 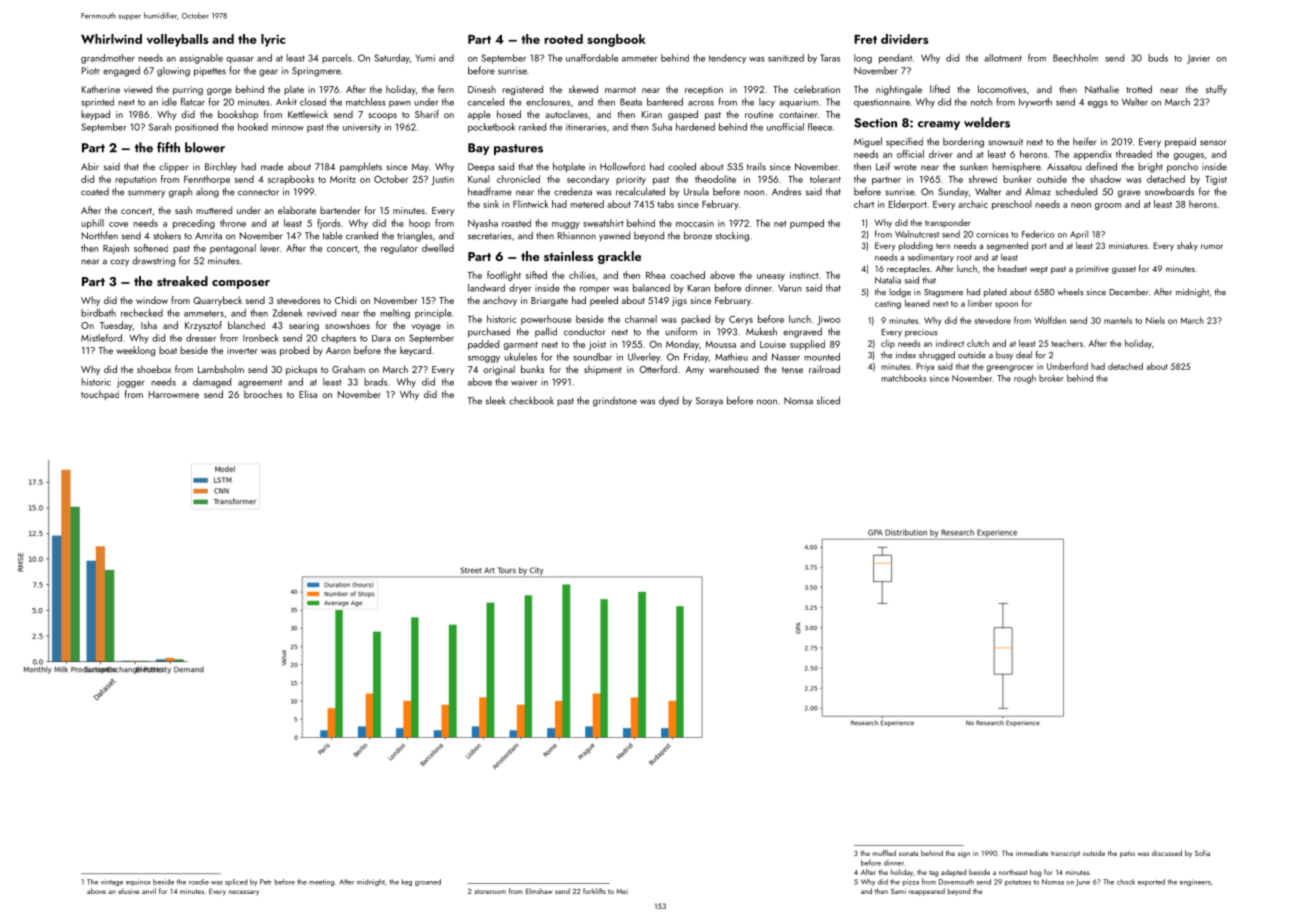 I want to click on muffled, so click(x=884, y=853).
